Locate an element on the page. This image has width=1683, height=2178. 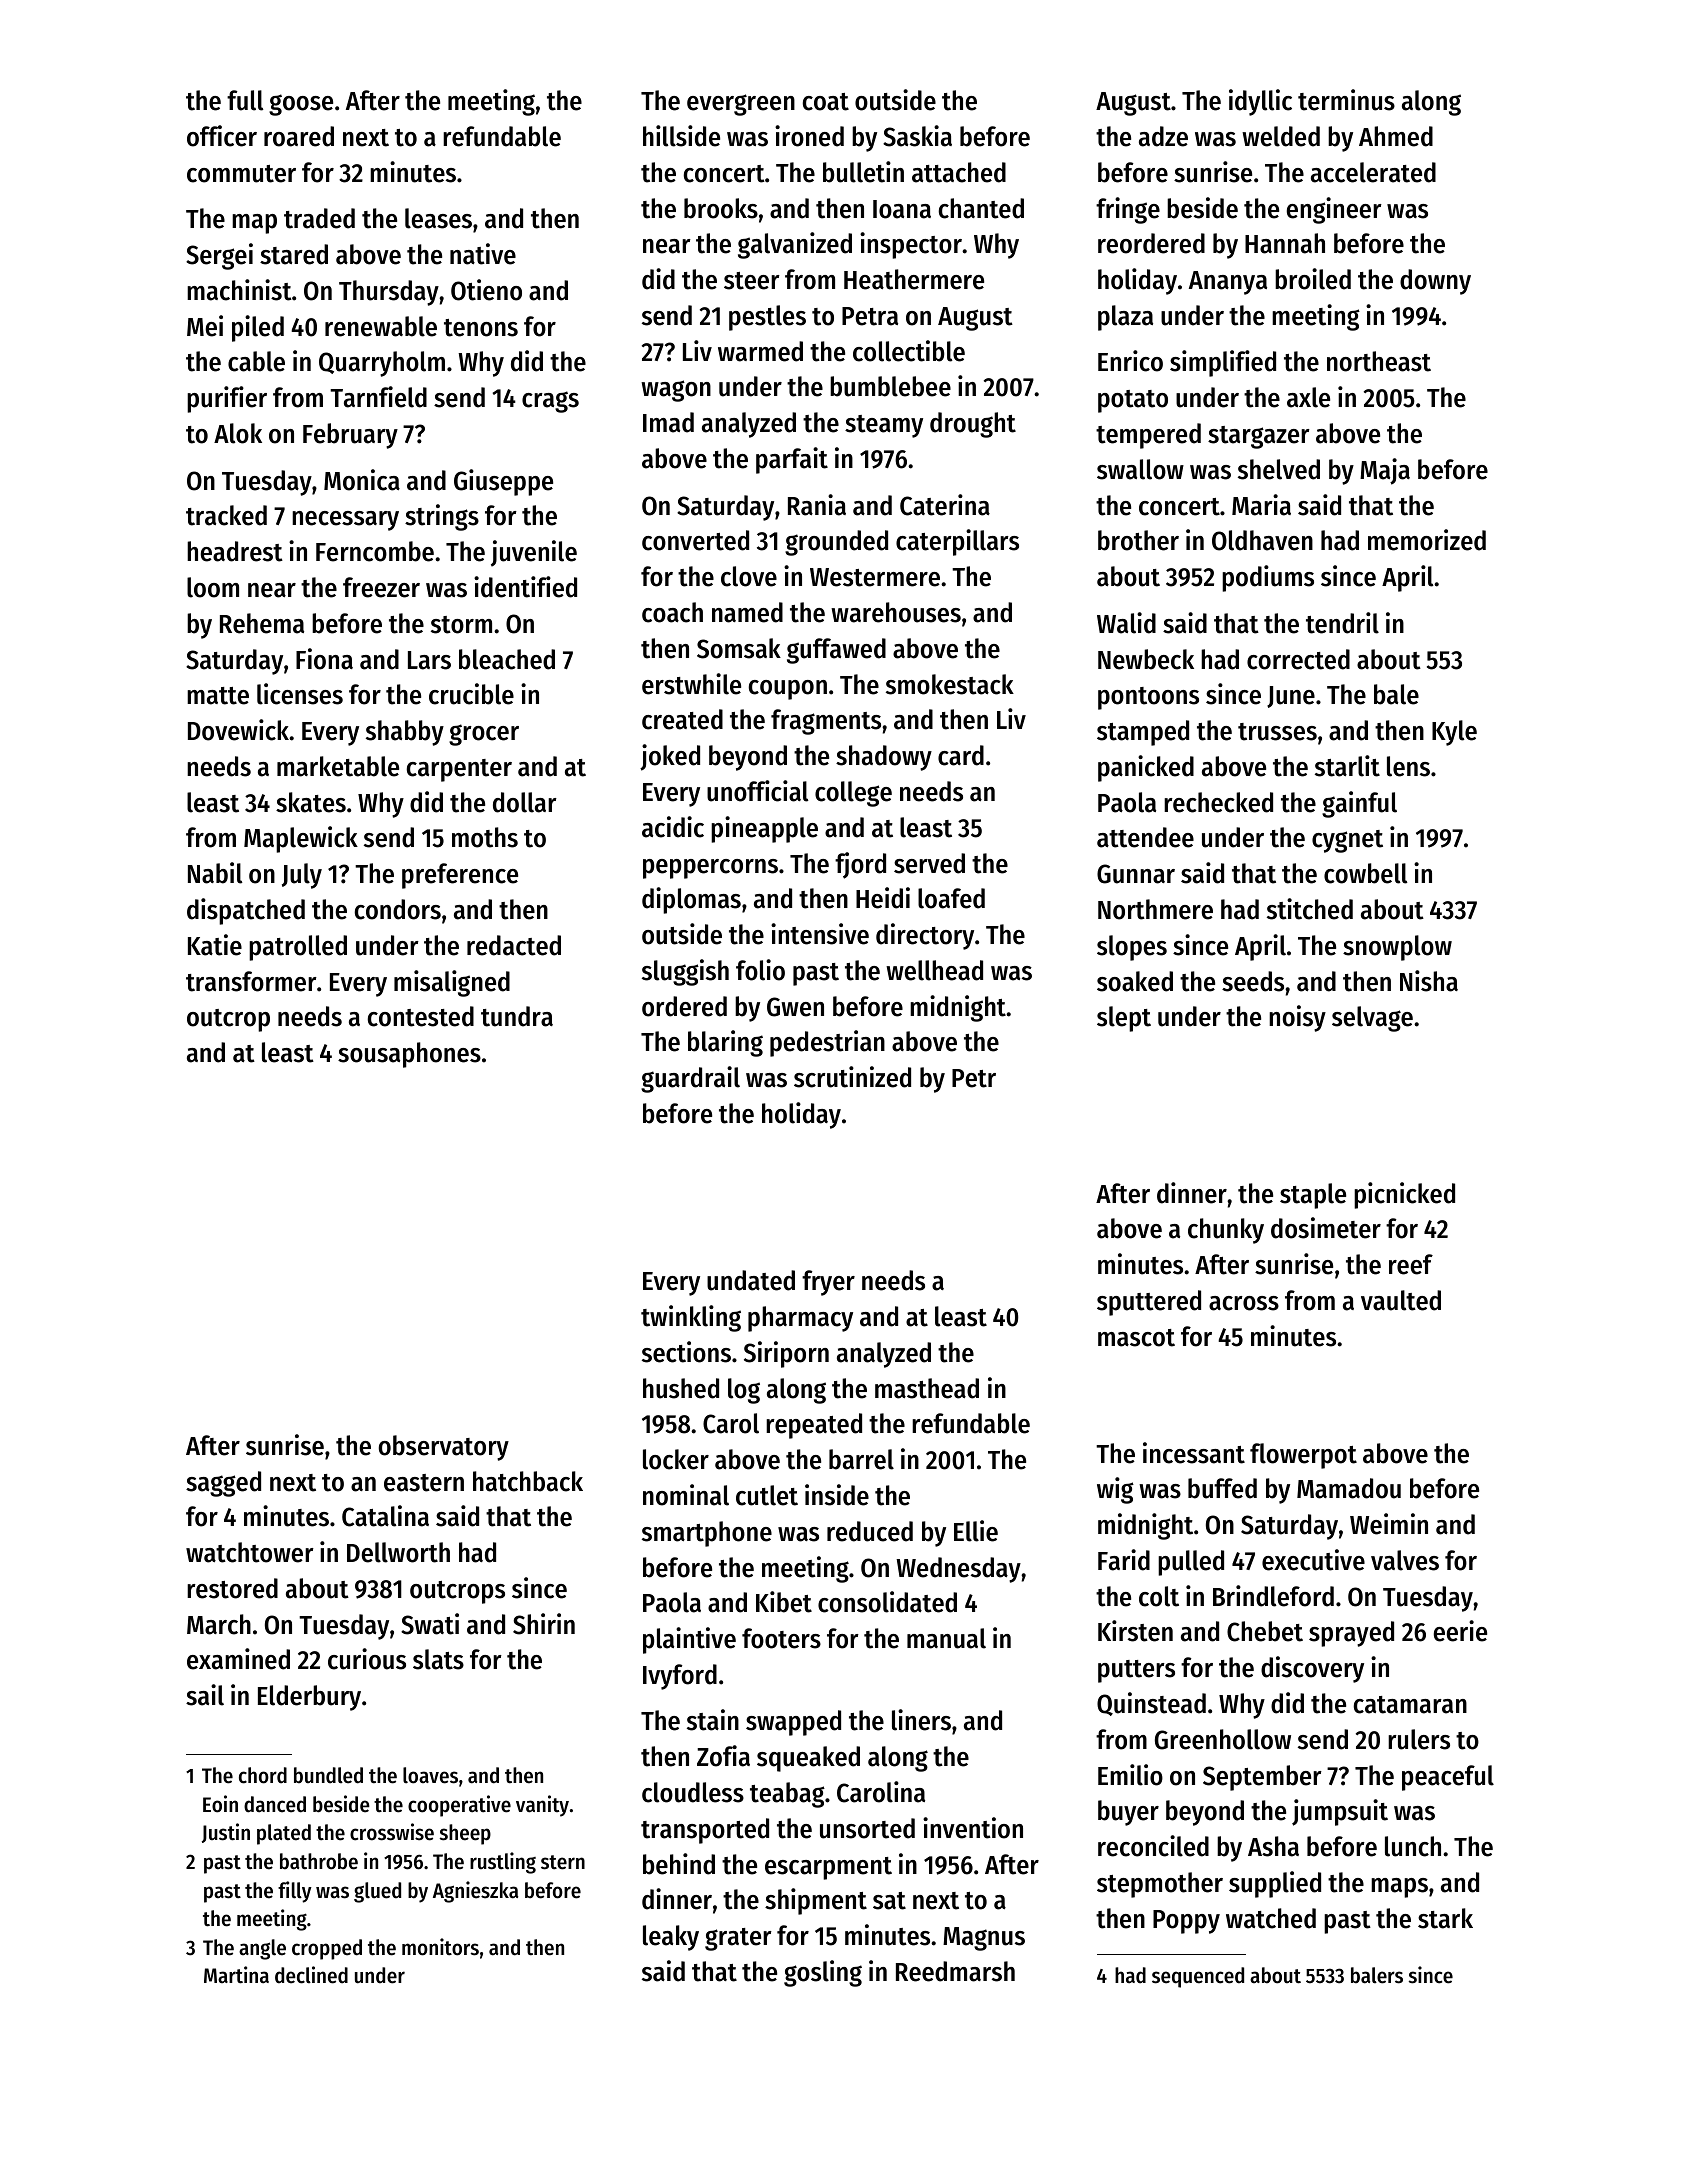
northeast is located at coordinates (1379, 361).
